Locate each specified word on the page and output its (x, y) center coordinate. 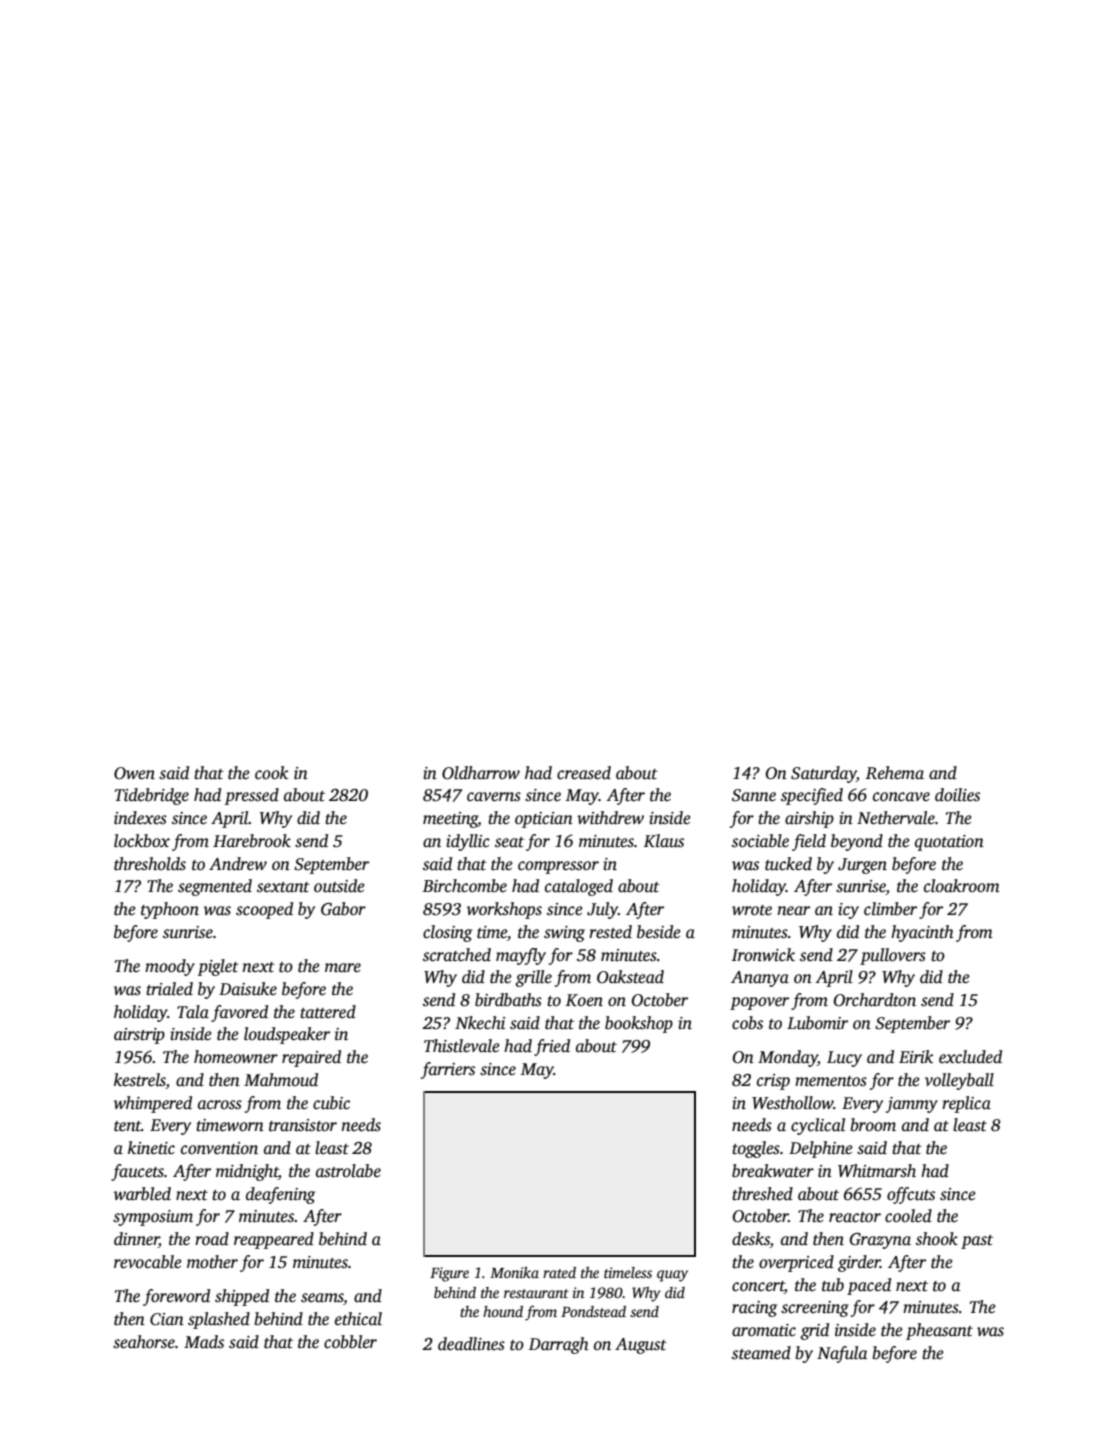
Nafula (842, 1354)
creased (584, 773)
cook (271, 773)
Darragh (559, 1345)
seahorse (144, 1342)
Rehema (894, 773)
